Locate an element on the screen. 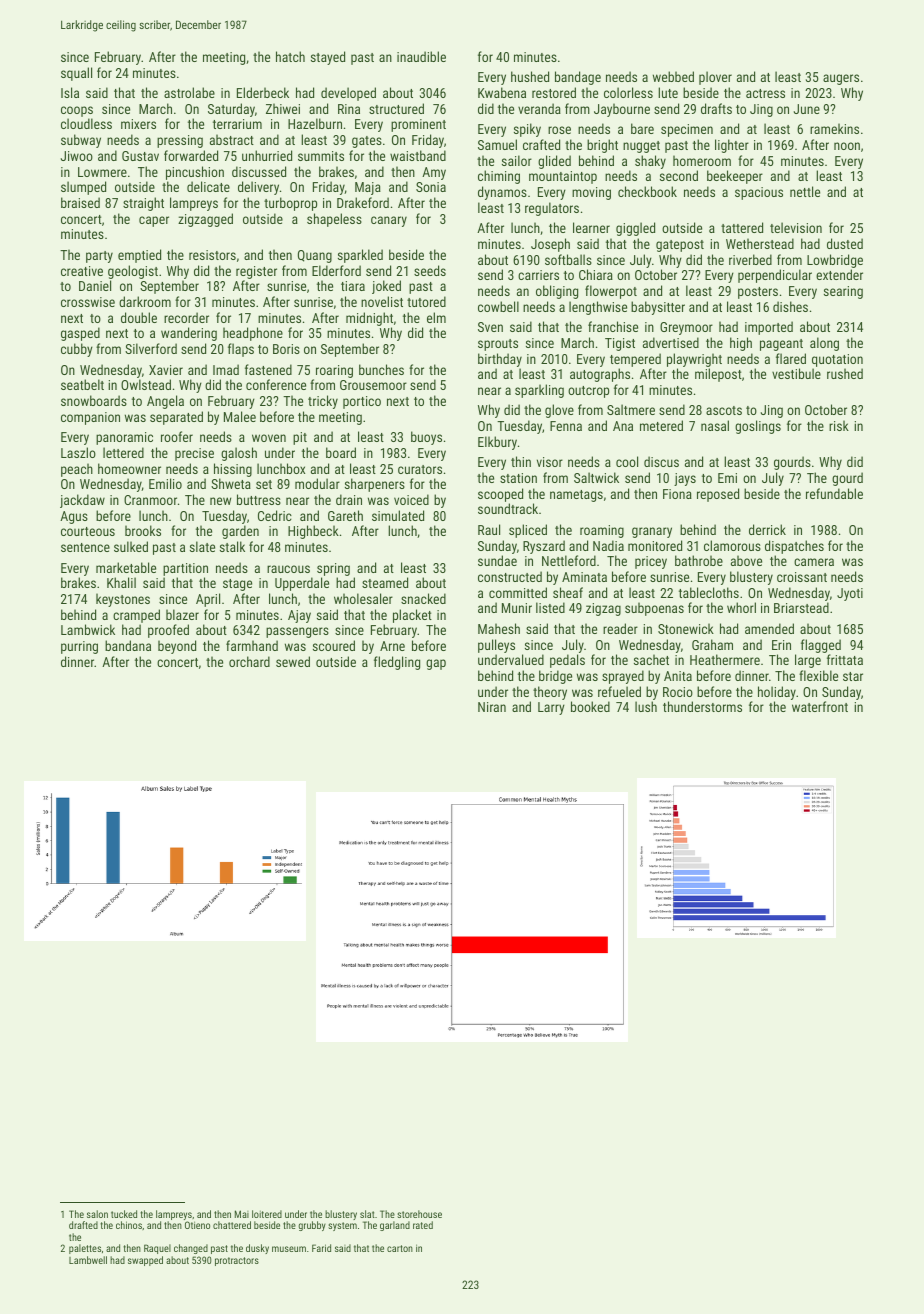 The image size is (924, 1314). loitered is located at coordinates (267, 1214).
